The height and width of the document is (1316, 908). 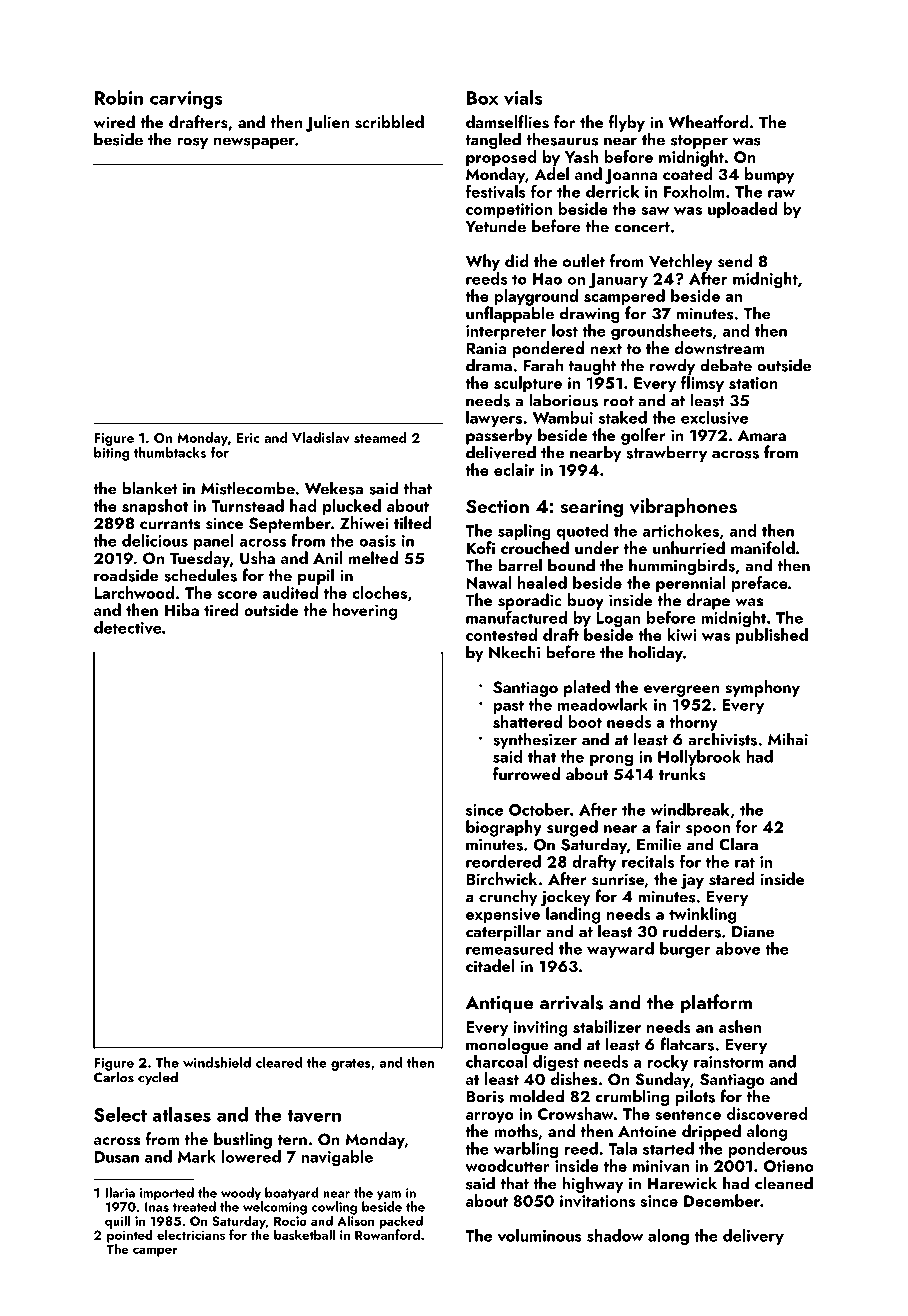 I want to click on Carlos, so click(x=114, y=1077).
